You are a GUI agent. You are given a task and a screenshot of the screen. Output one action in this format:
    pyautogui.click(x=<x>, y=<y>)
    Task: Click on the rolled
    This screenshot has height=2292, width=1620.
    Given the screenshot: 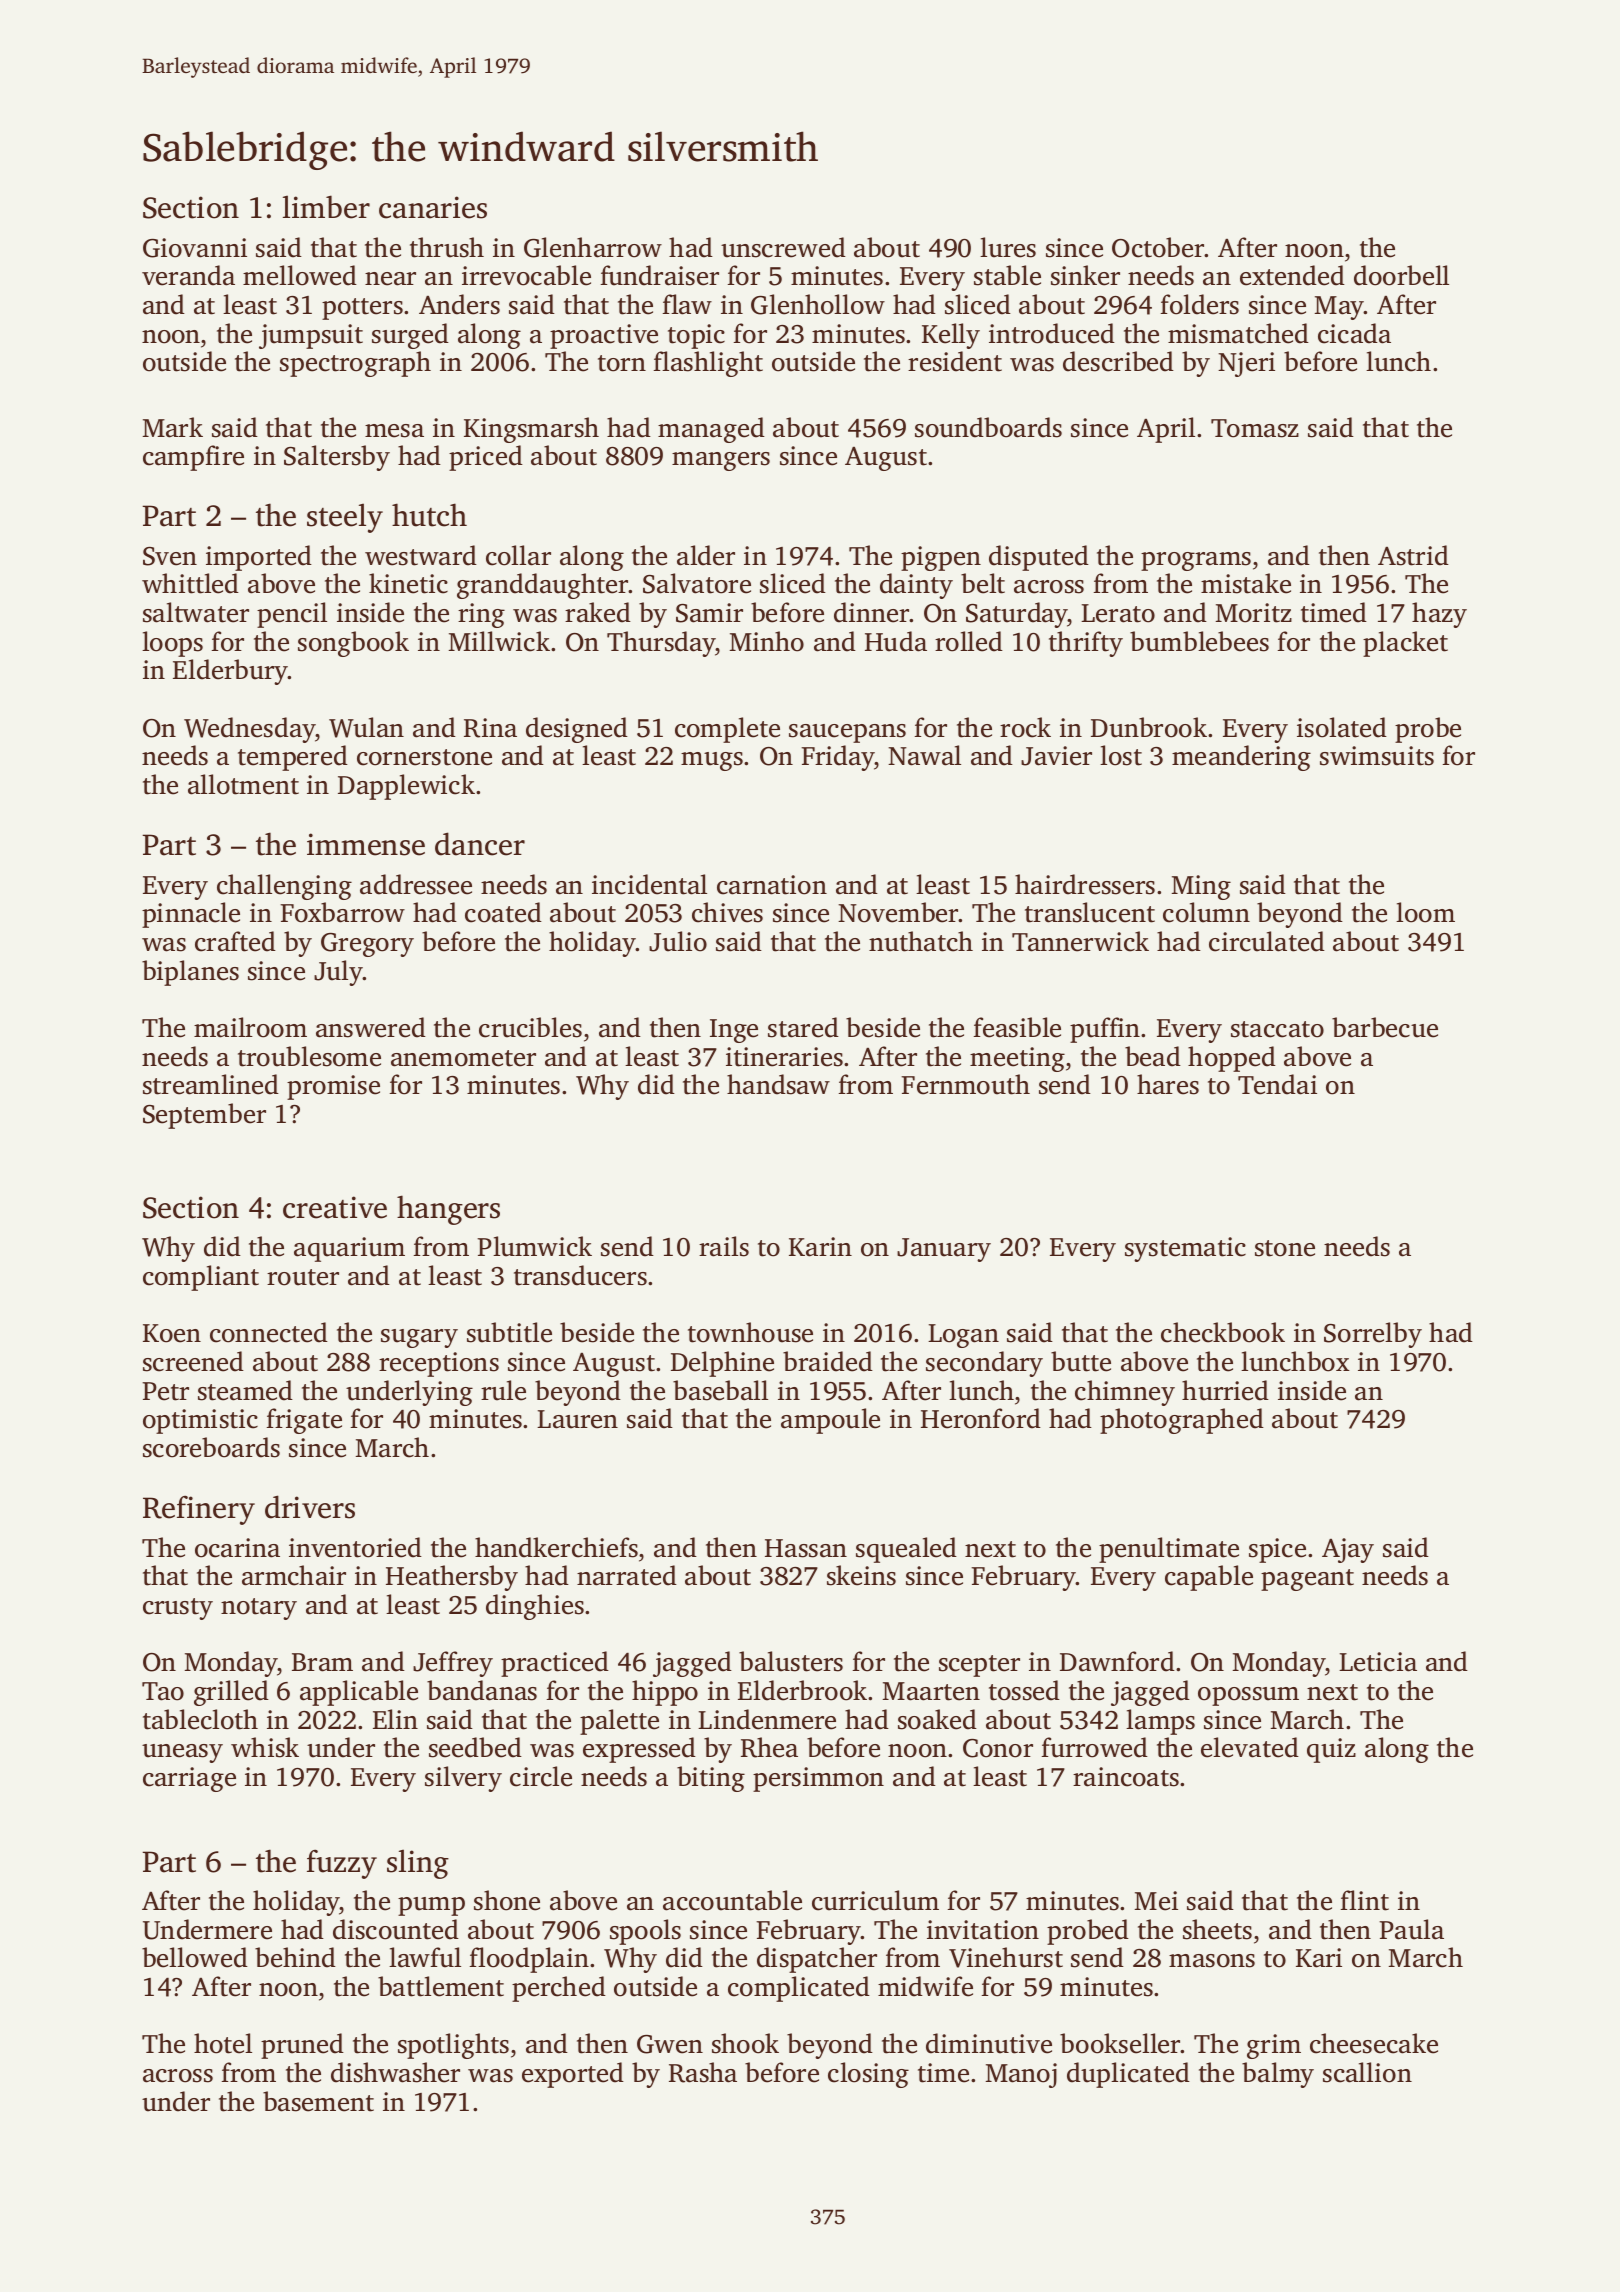 What is the action you would take?
    pyautogui.click(x=969, y=641)
